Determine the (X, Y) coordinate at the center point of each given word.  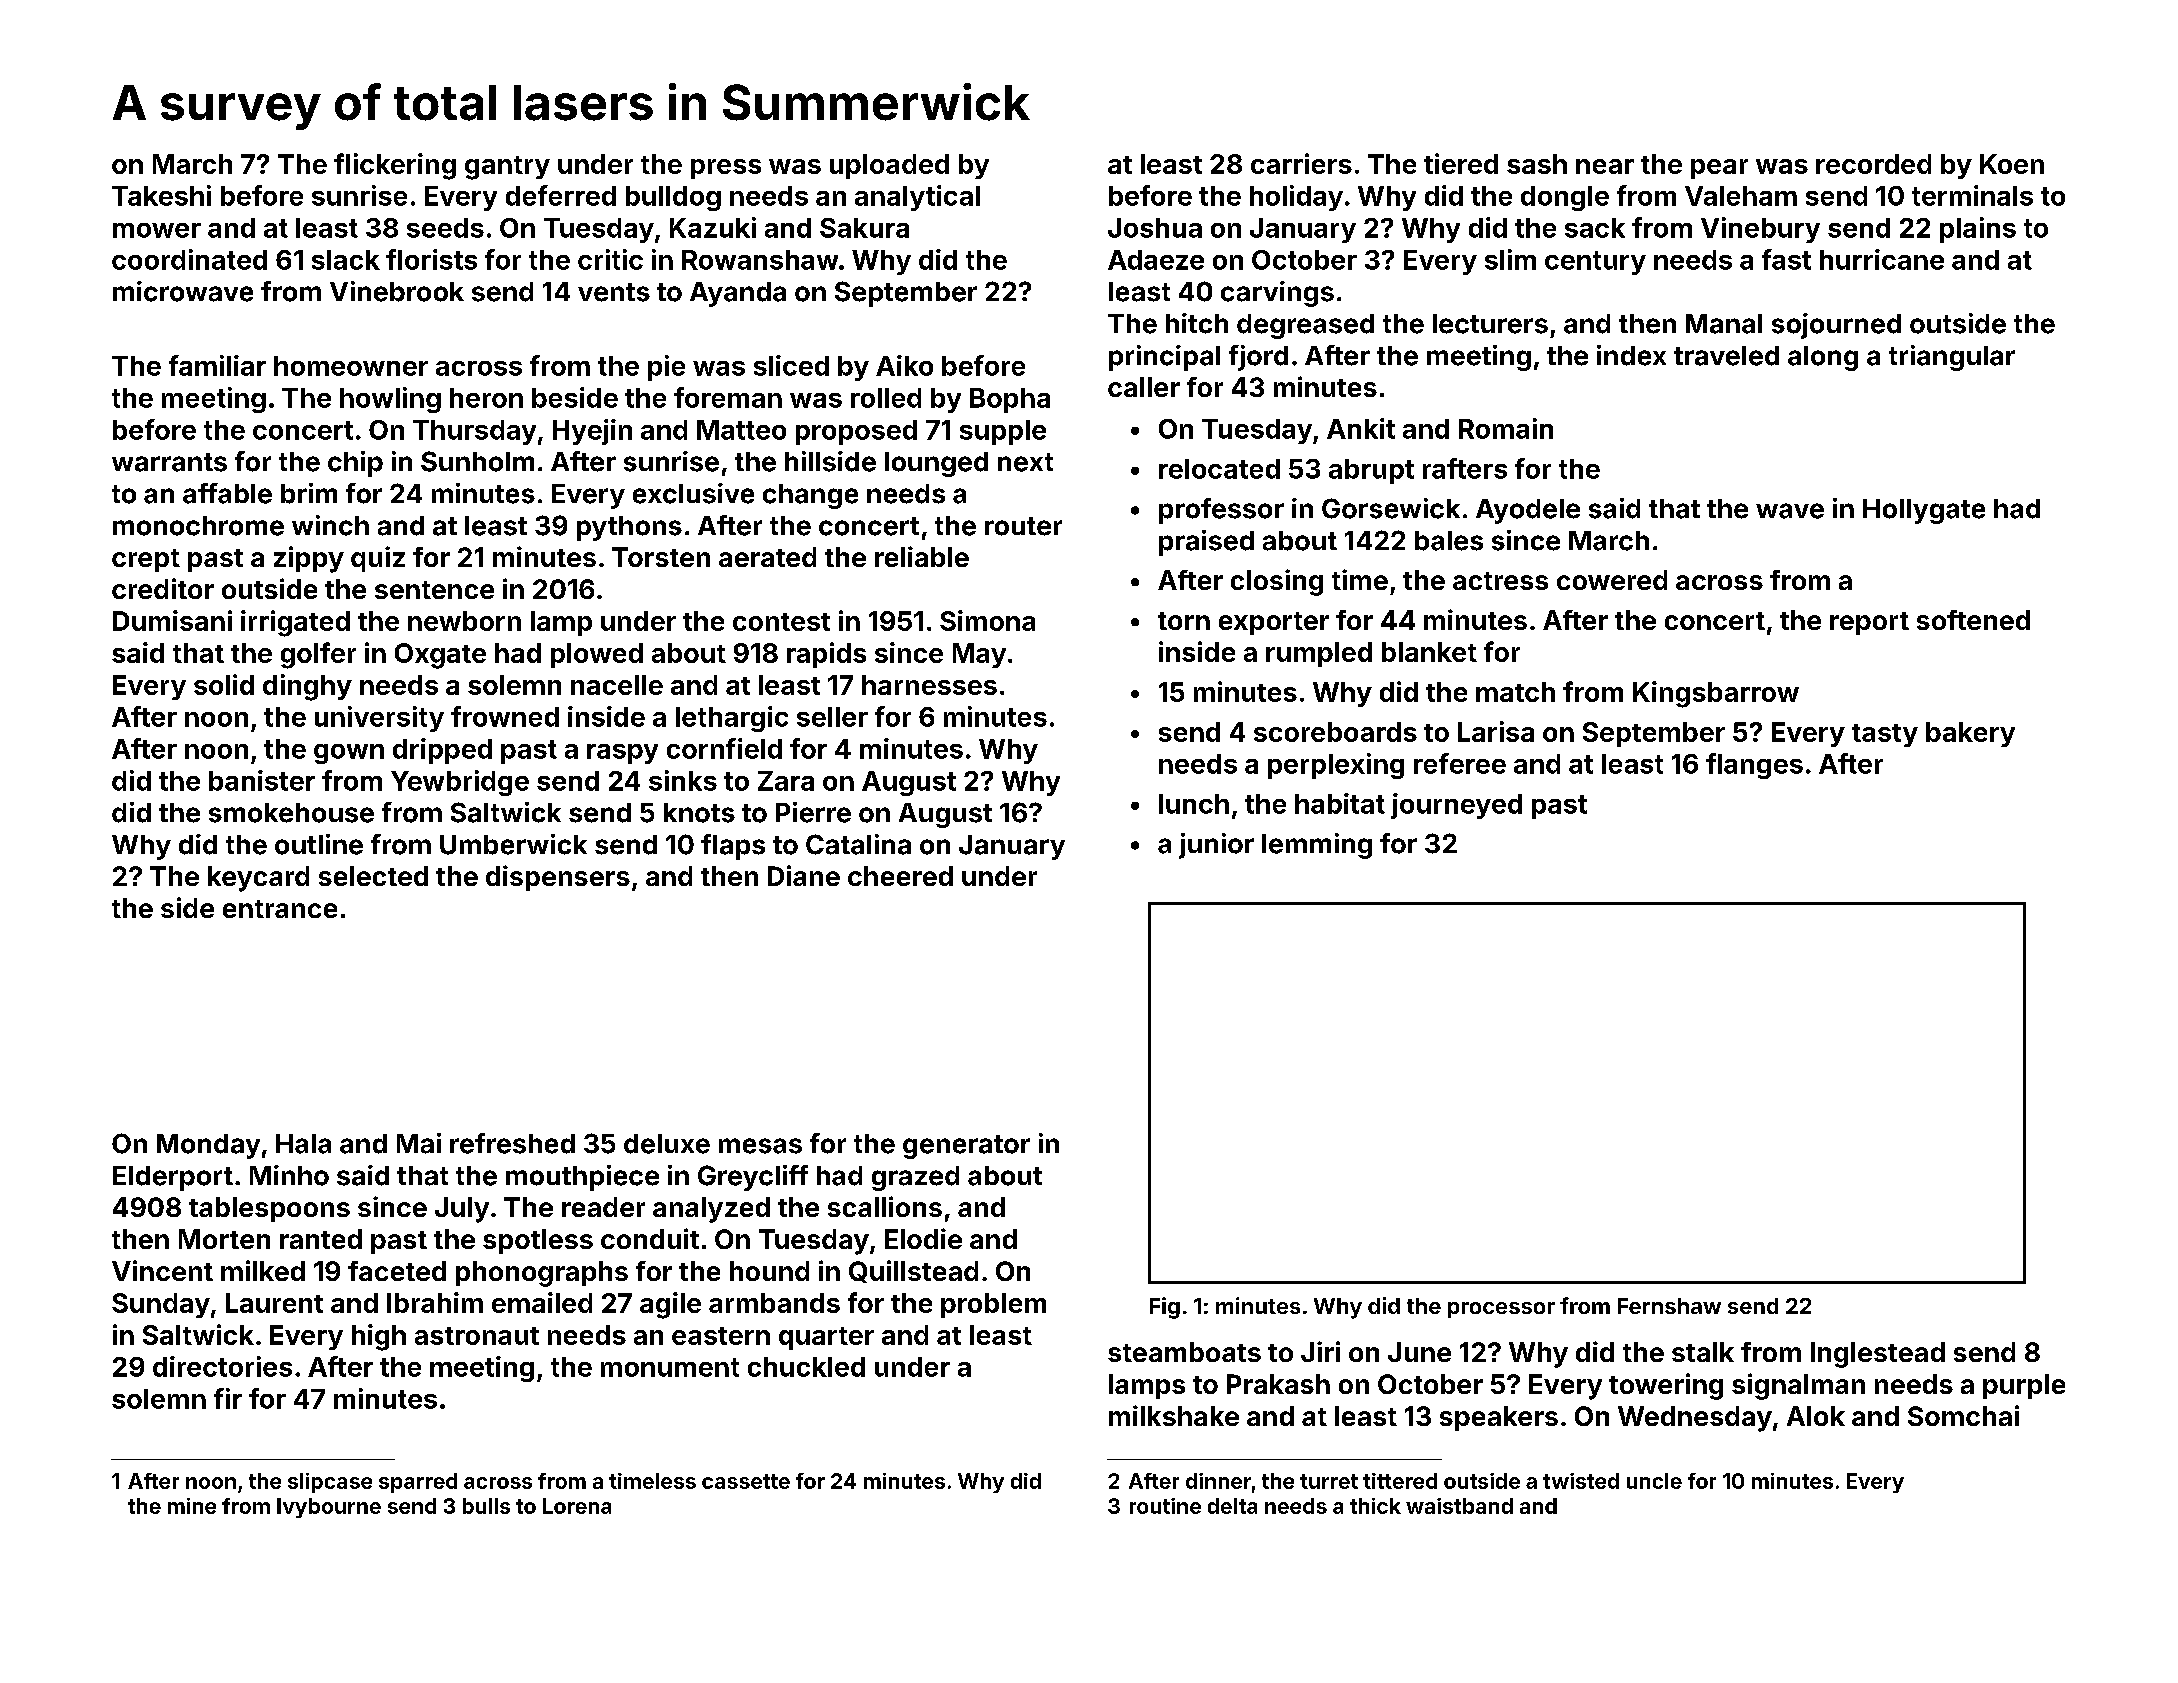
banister (262, 780)
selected (373, 876)
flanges (1754, 766)
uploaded (889, 166)
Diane (804, 875)
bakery (1970, 734)
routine (1165, 1506)
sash (1537, 164)
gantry (507, 168)
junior (1216, 846)
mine (192, 1506)
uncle (1654, 1481)
